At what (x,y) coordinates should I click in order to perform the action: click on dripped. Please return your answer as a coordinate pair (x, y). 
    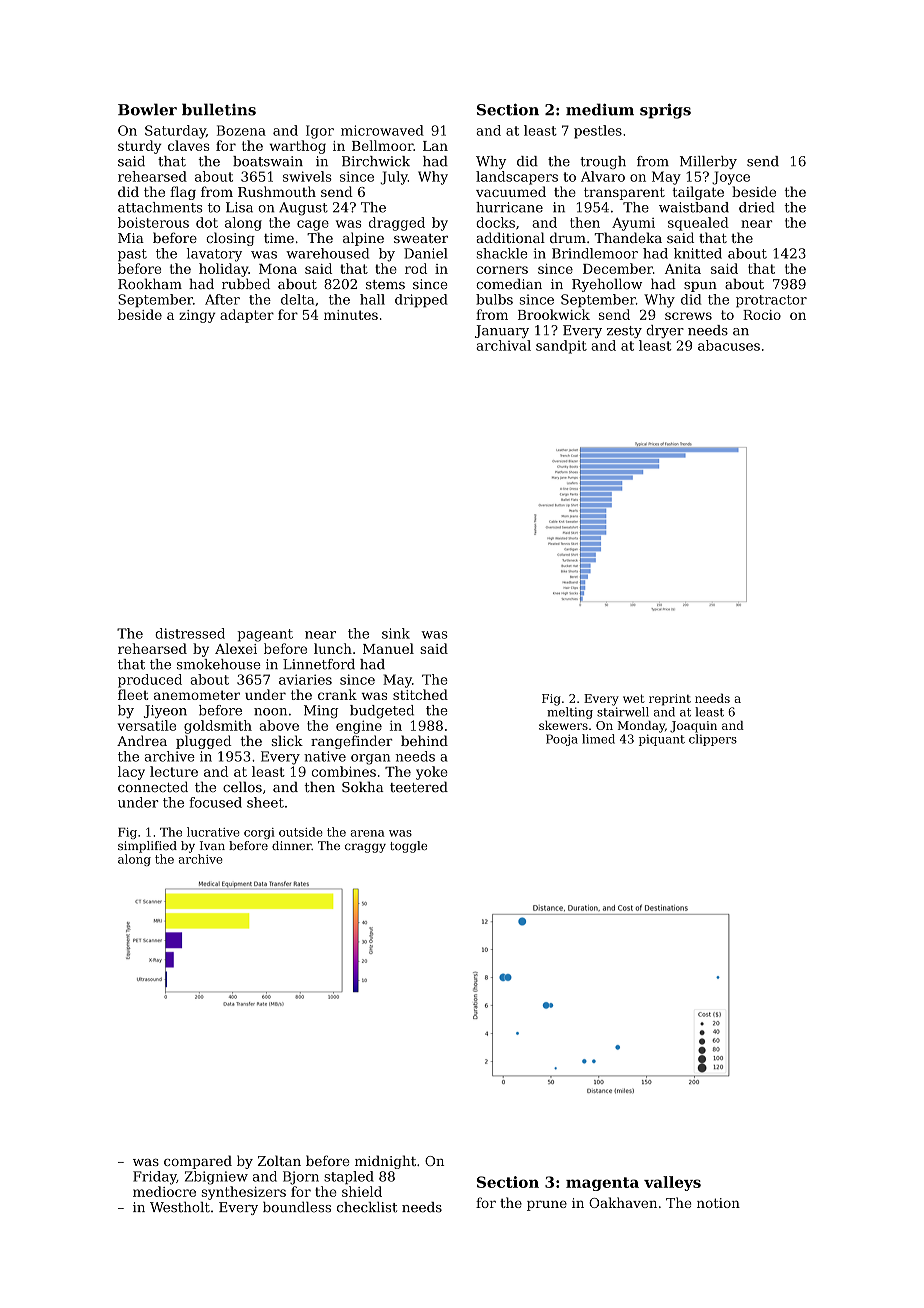
    Looking at the image, I should click on (421, 301).
